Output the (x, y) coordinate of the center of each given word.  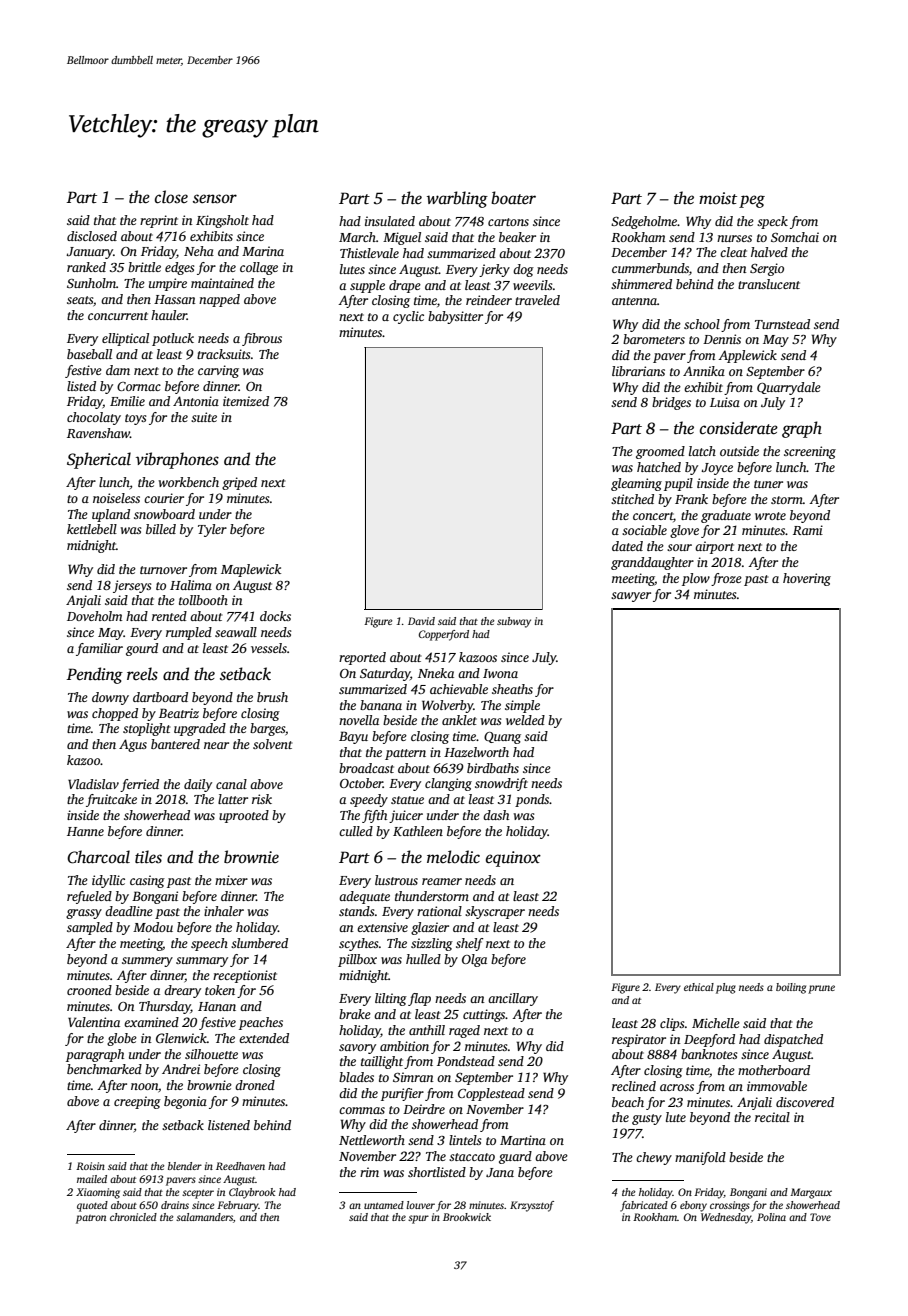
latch (702, 451)
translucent (769, 284)
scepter (198, 1194)
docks (275, 616)
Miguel (402, 238)
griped (239, 483)
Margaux (811, 1193)
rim (369, 1172)
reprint (159, 221)
